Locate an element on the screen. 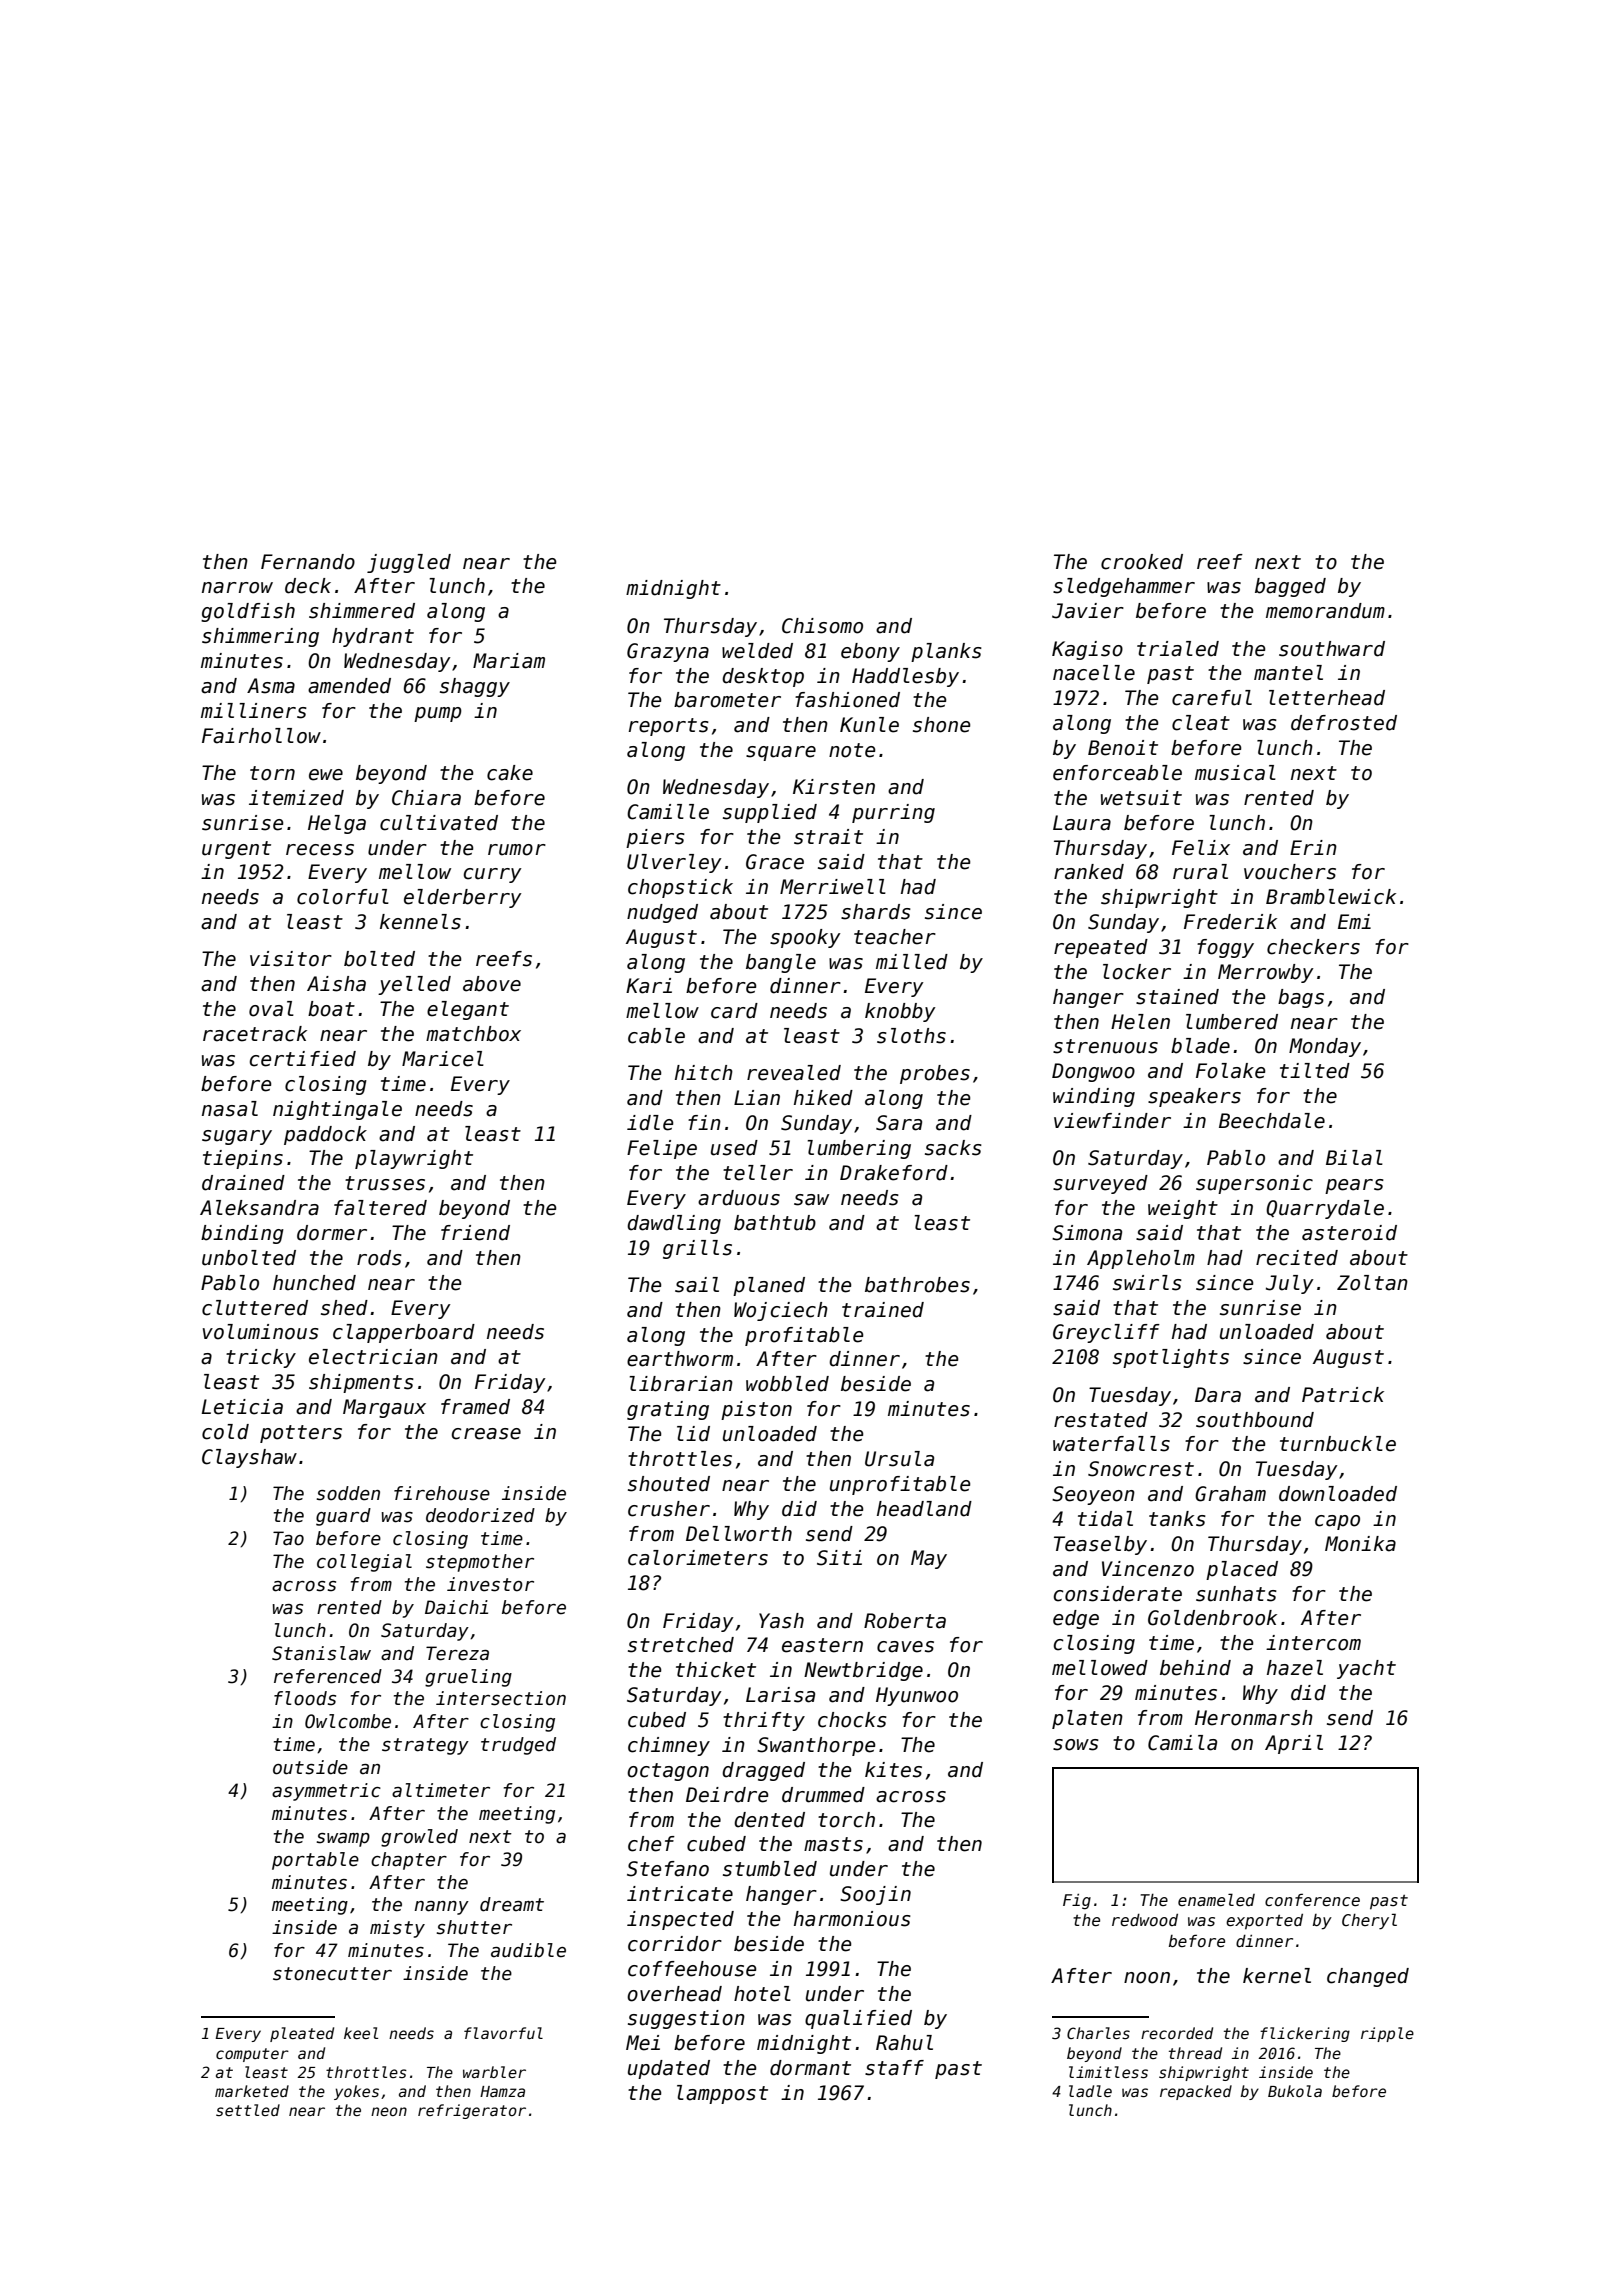 This screenshot has height=2292, width=1620. crooked is located at coordinates (1142, 562).
